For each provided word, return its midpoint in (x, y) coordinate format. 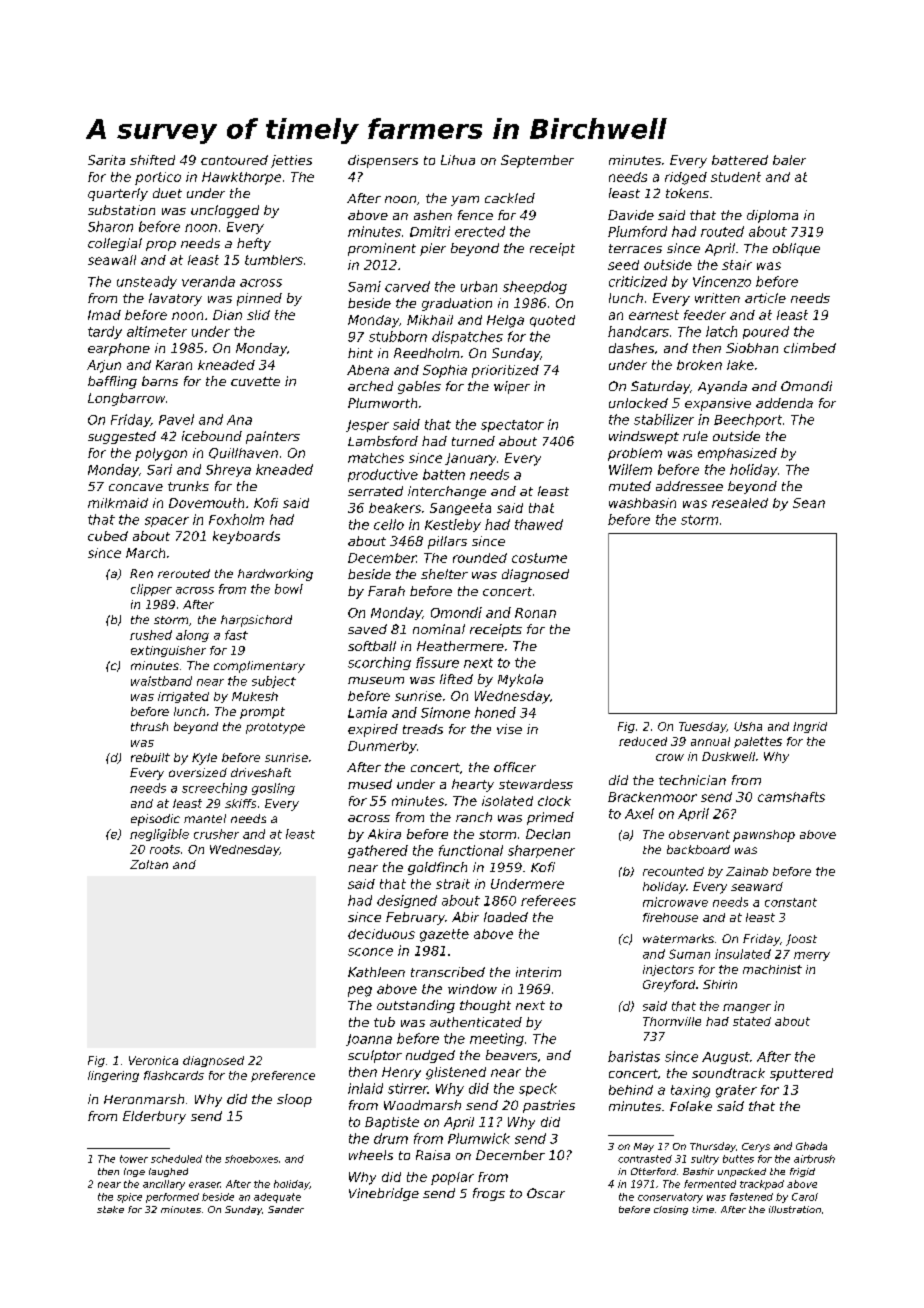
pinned (259, 299)
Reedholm (426, 353)
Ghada (811, 1146)
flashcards (174, 1075)
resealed (740, 503)
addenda (784, 403)
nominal (439, 629)
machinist (772, 969)
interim (538, 972)
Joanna (369, 1040)
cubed (108, 536)
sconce (370, 952)
